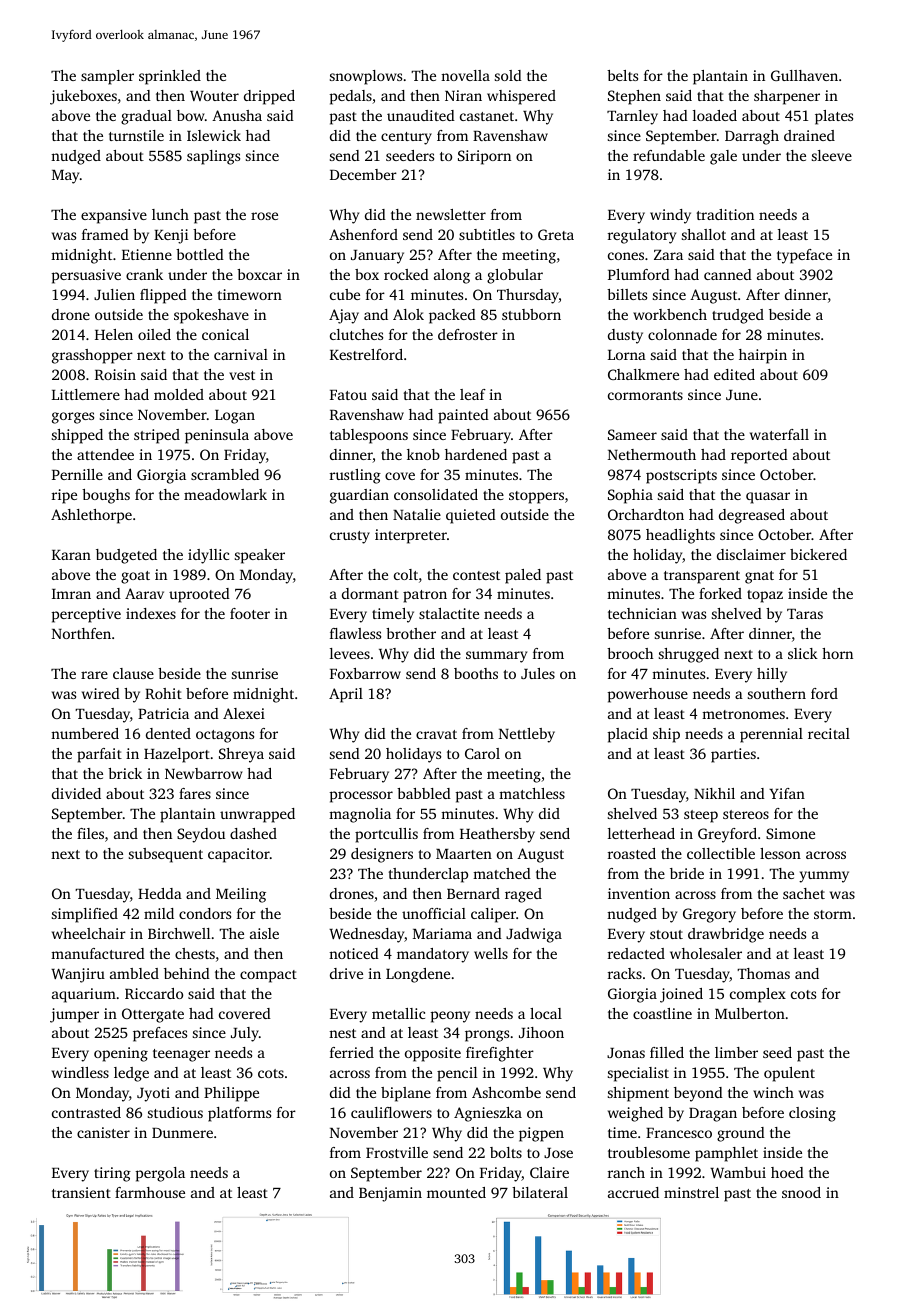 This page has height=1316, width=908. Describe the element at coordinates (107, 77) in the page. I see `sampler` at that location.
